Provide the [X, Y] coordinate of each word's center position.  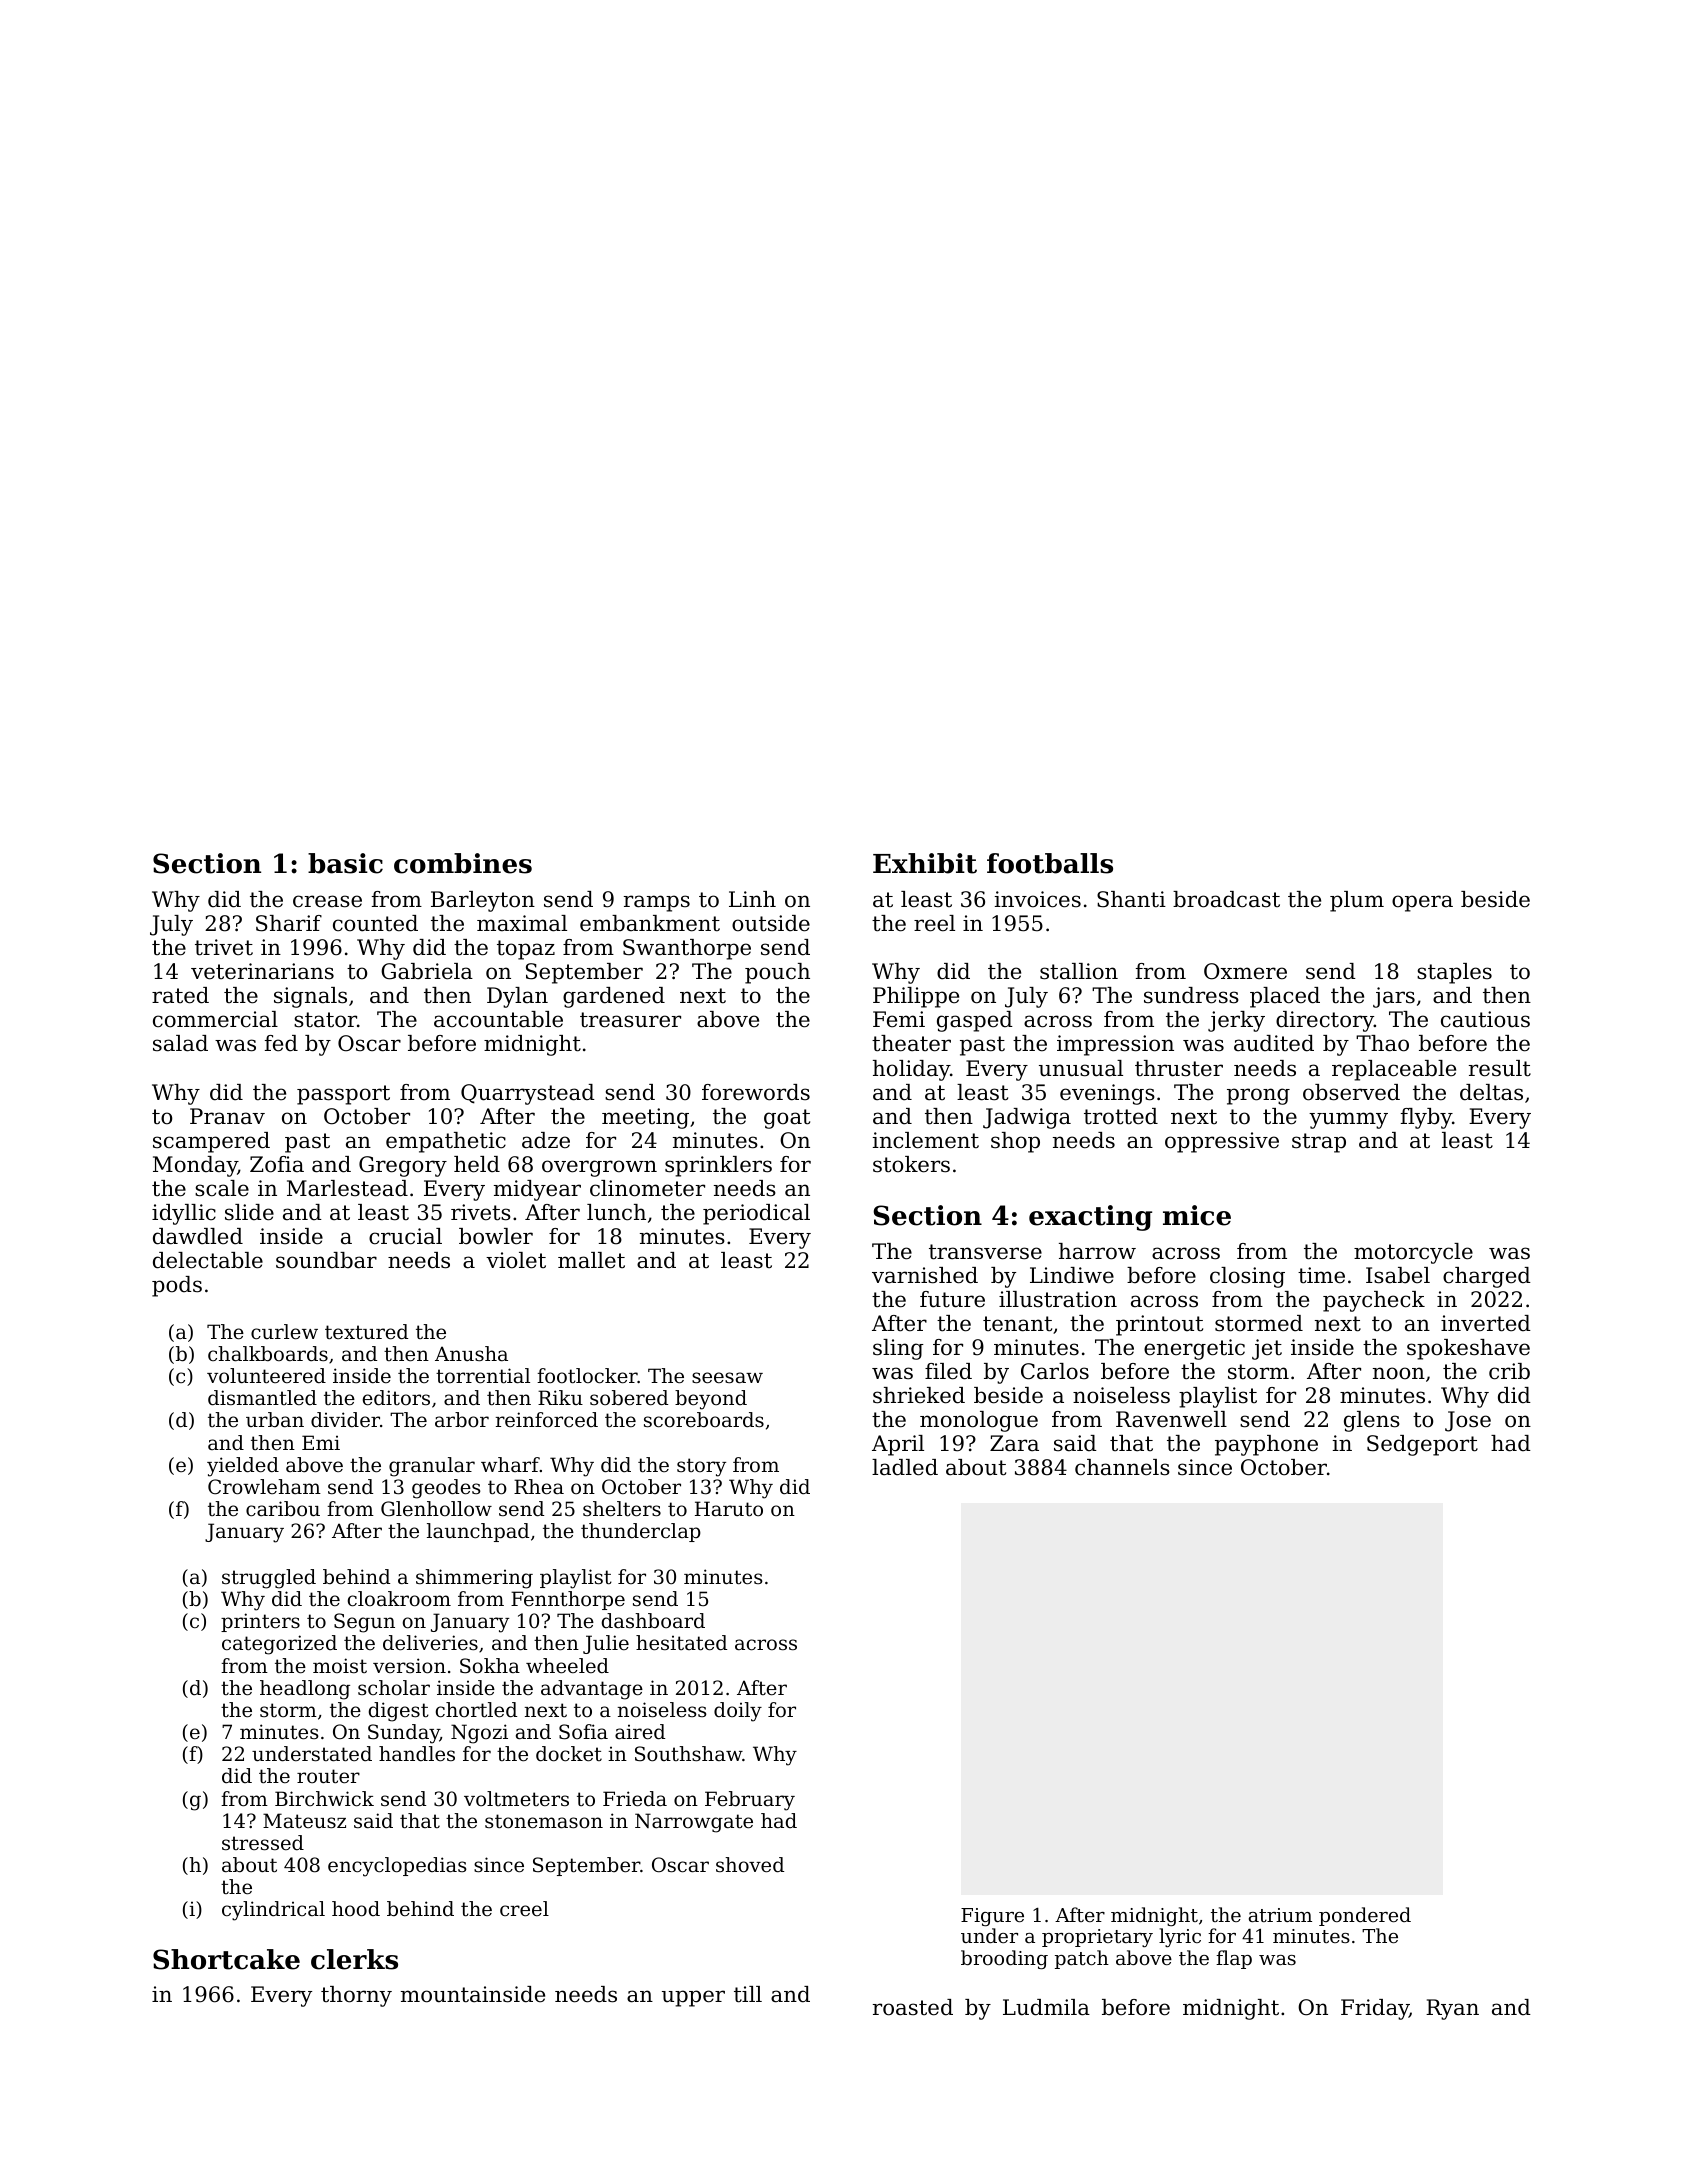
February [750, 1801]
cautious [1485, 1019]
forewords [756, 1092]
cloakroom [399, 1599]
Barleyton [483, 901]
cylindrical [273, 1911]
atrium [1280, 1915]
